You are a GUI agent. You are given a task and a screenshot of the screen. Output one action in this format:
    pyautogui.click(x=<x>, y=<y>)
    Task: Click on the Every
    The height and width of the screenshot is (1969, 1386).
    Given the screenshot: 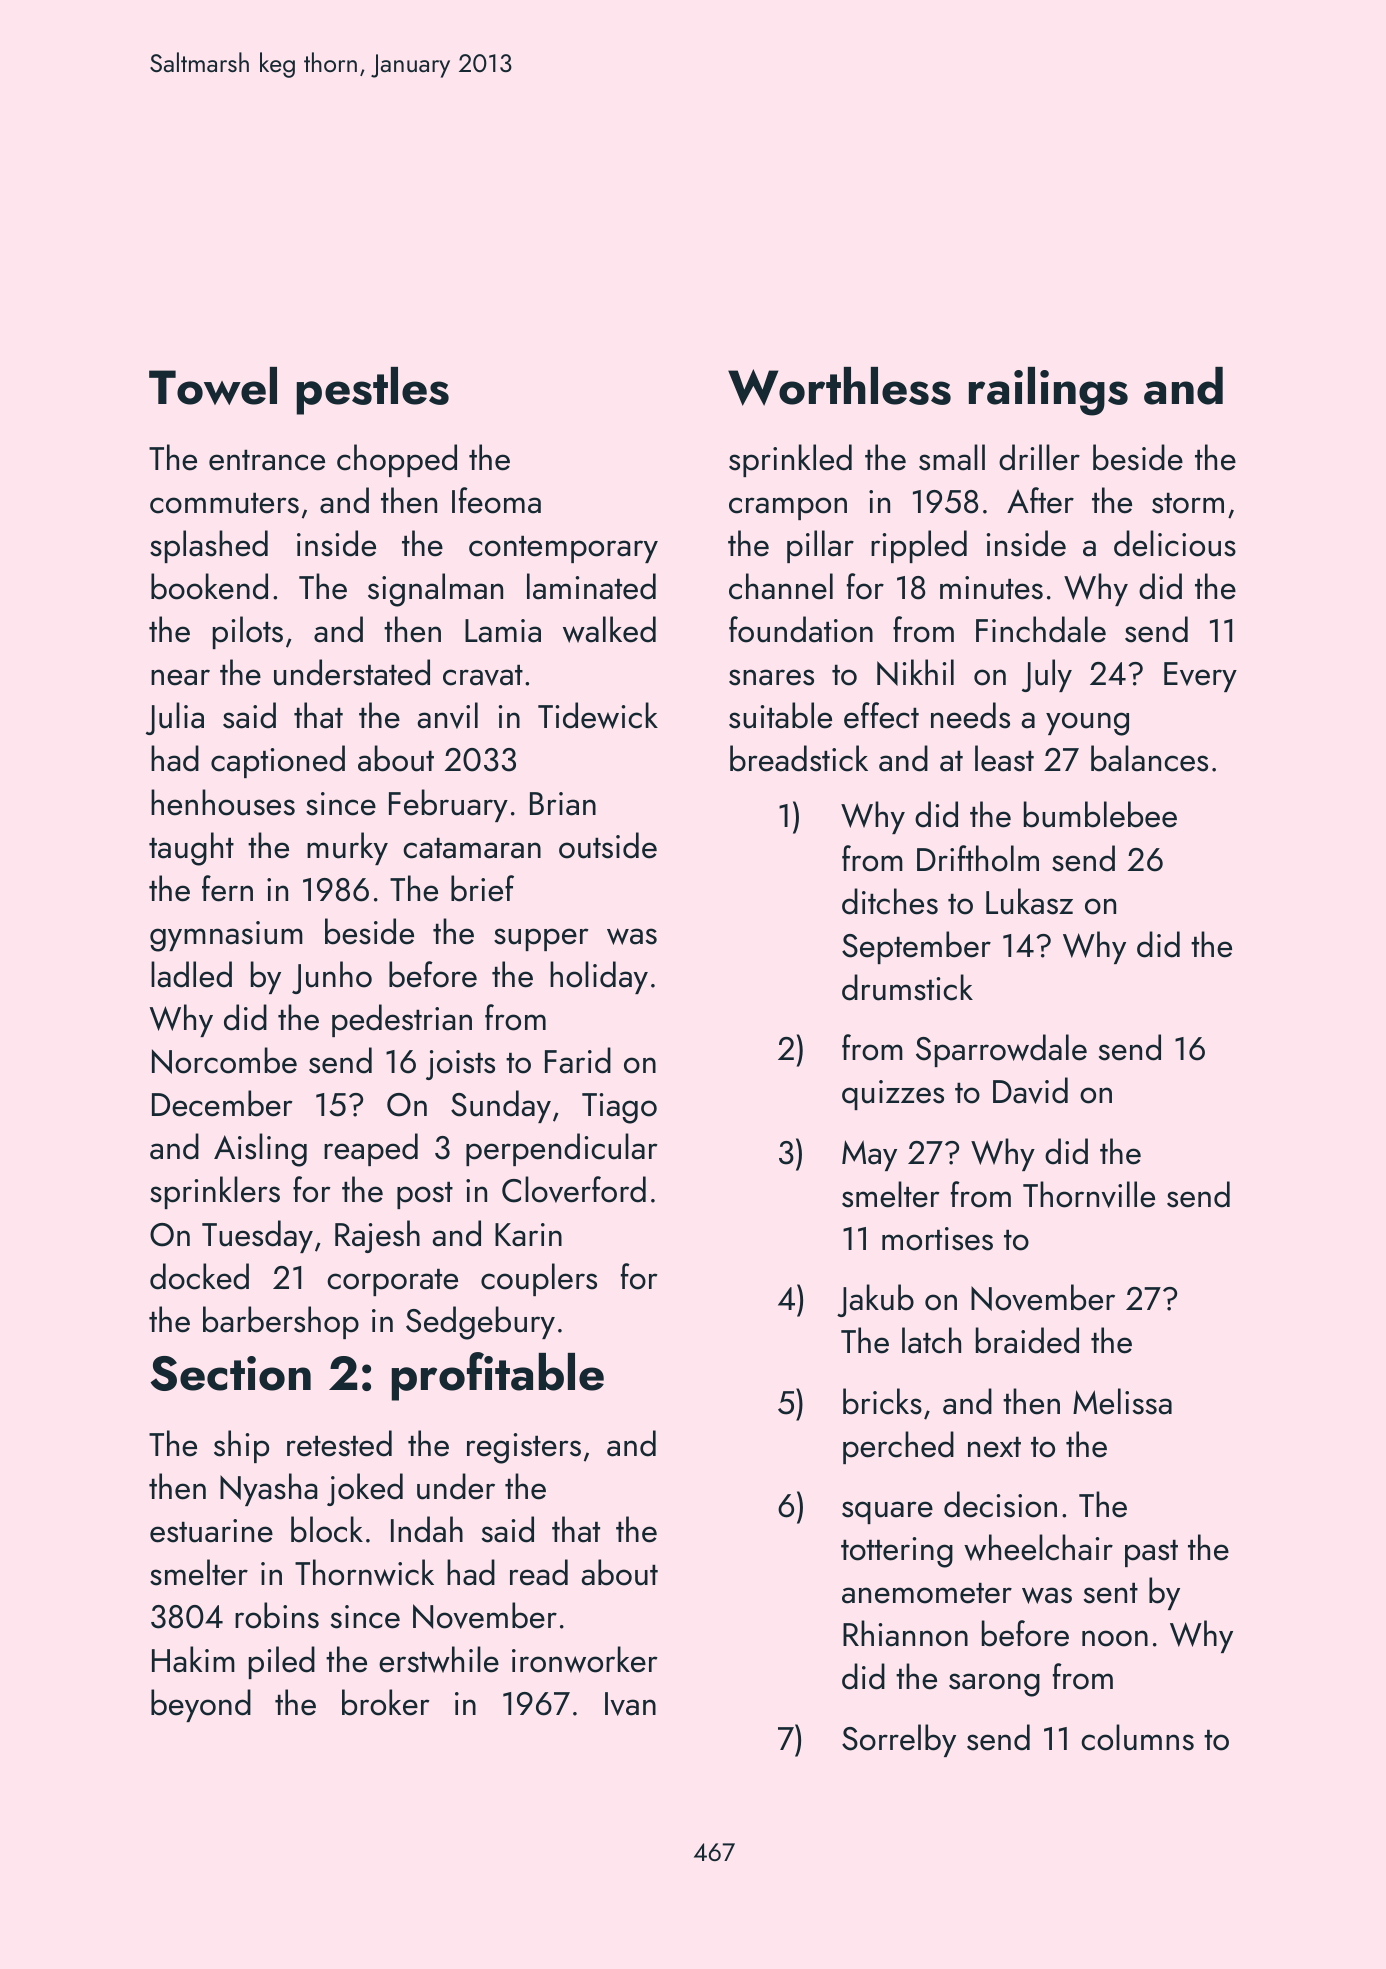 What is the action you would take?
    pyautogui.click(x=1200, y=677)
